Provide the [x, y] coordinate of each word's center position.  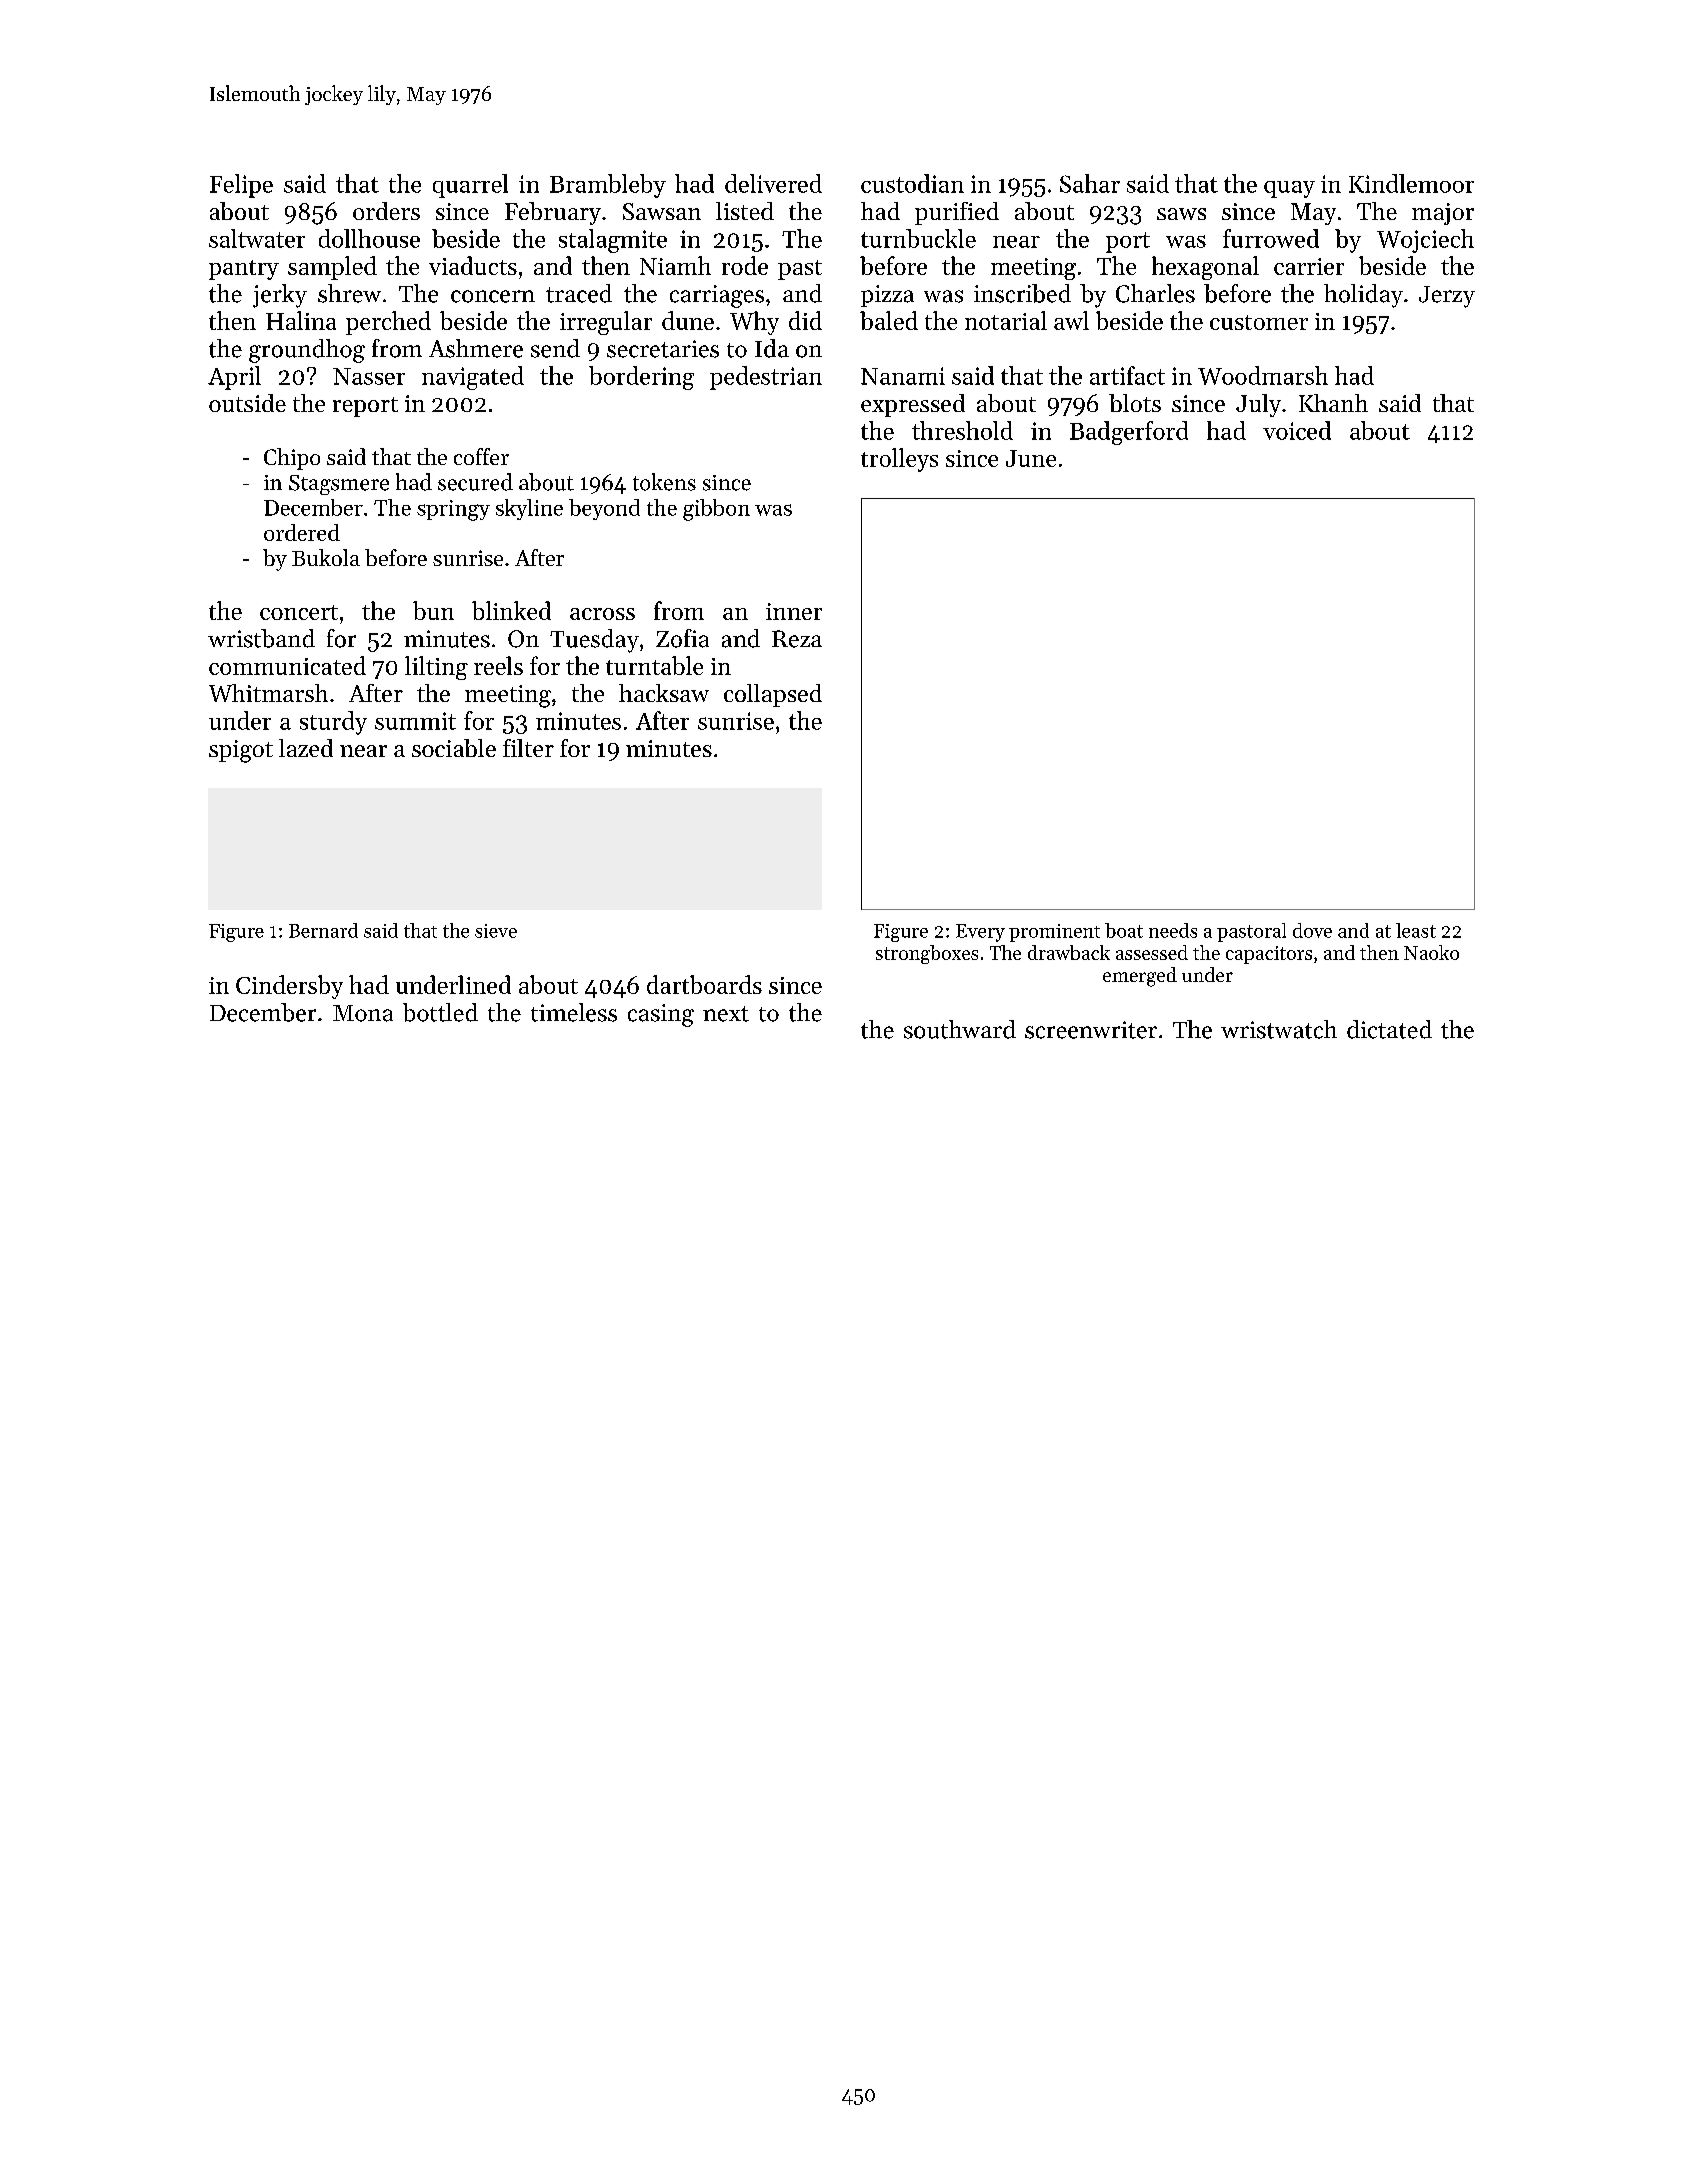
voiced [1297, 430]
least [1416, 930]
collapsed [773, 695]
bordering [641, 378]
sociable [454, 748]
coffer [481, 456]
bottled [440, 1012]
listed [745, 211]
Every [980, 933]
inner [794, 611]
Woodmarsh [1263, 375]
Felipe [241, 186]
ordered [302, 532]
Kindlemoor [1411, 183]
